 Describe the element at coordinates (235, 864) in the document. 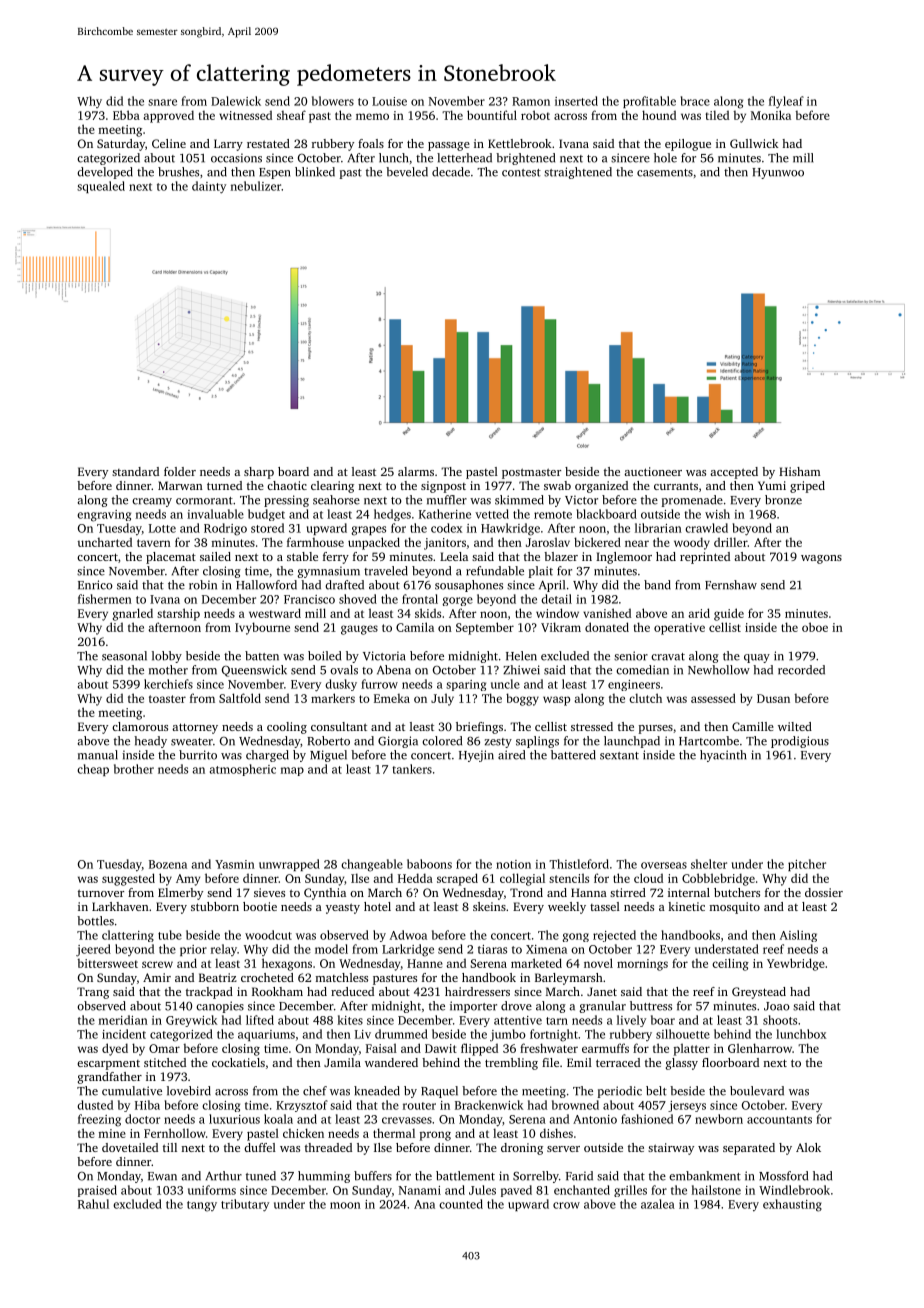

I see `Yasmin` at that location.
